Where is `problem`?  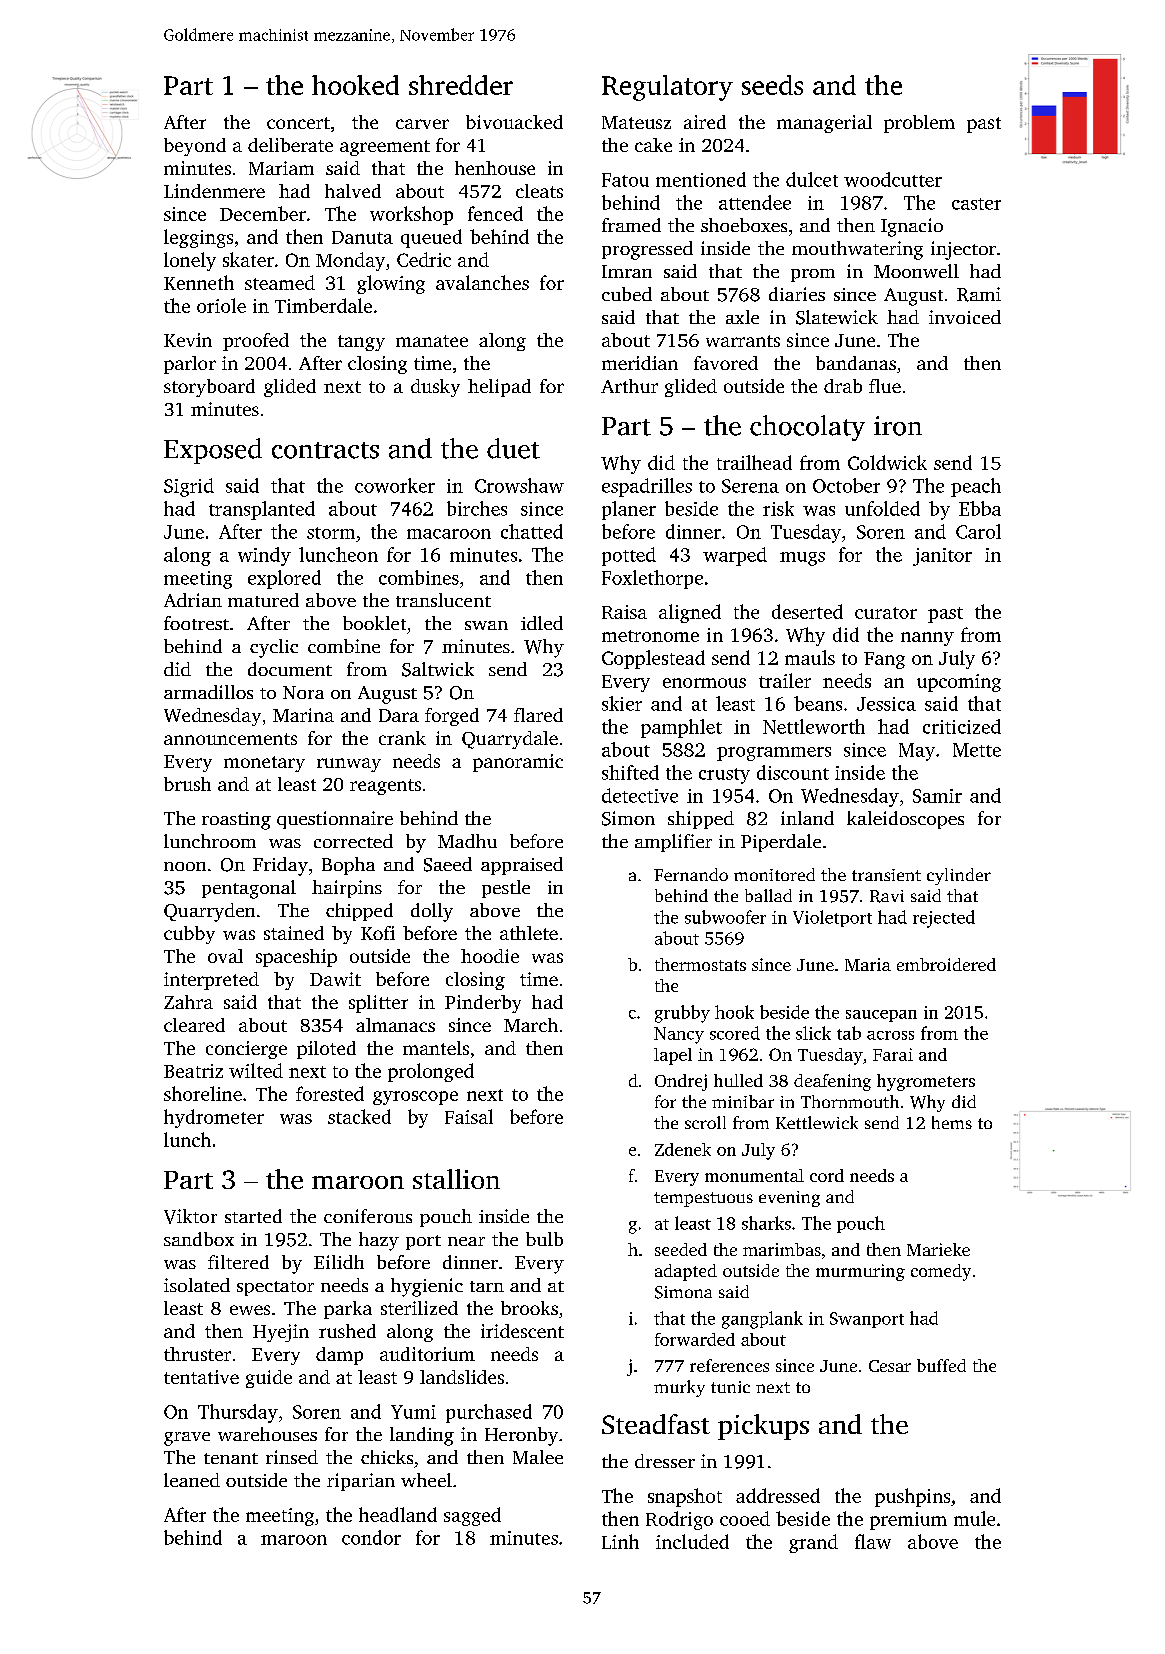
problem is located at coordinates (919, 124).
